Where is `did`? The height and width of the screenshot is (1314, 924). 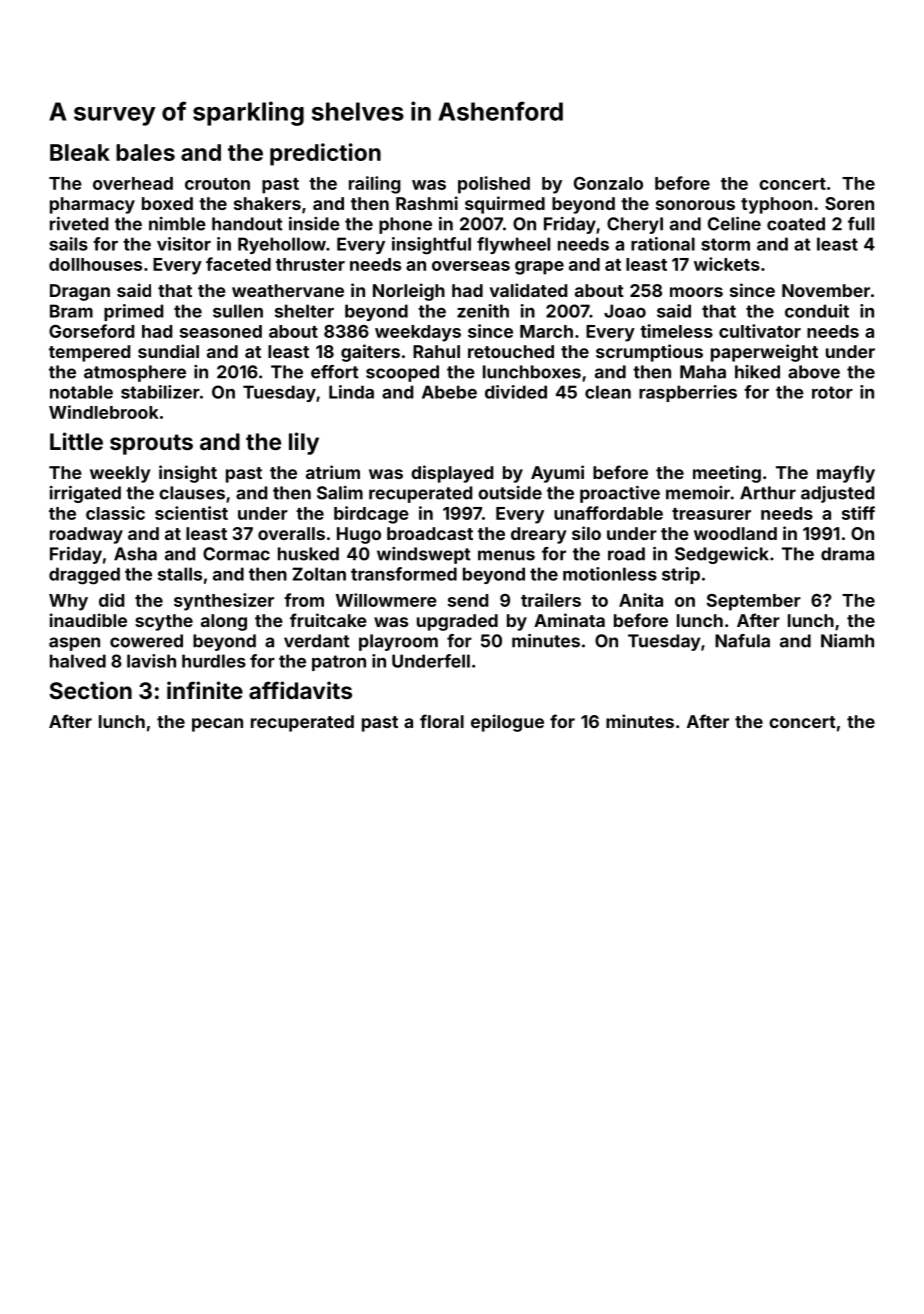
did is located at coordinates (111, 600).
